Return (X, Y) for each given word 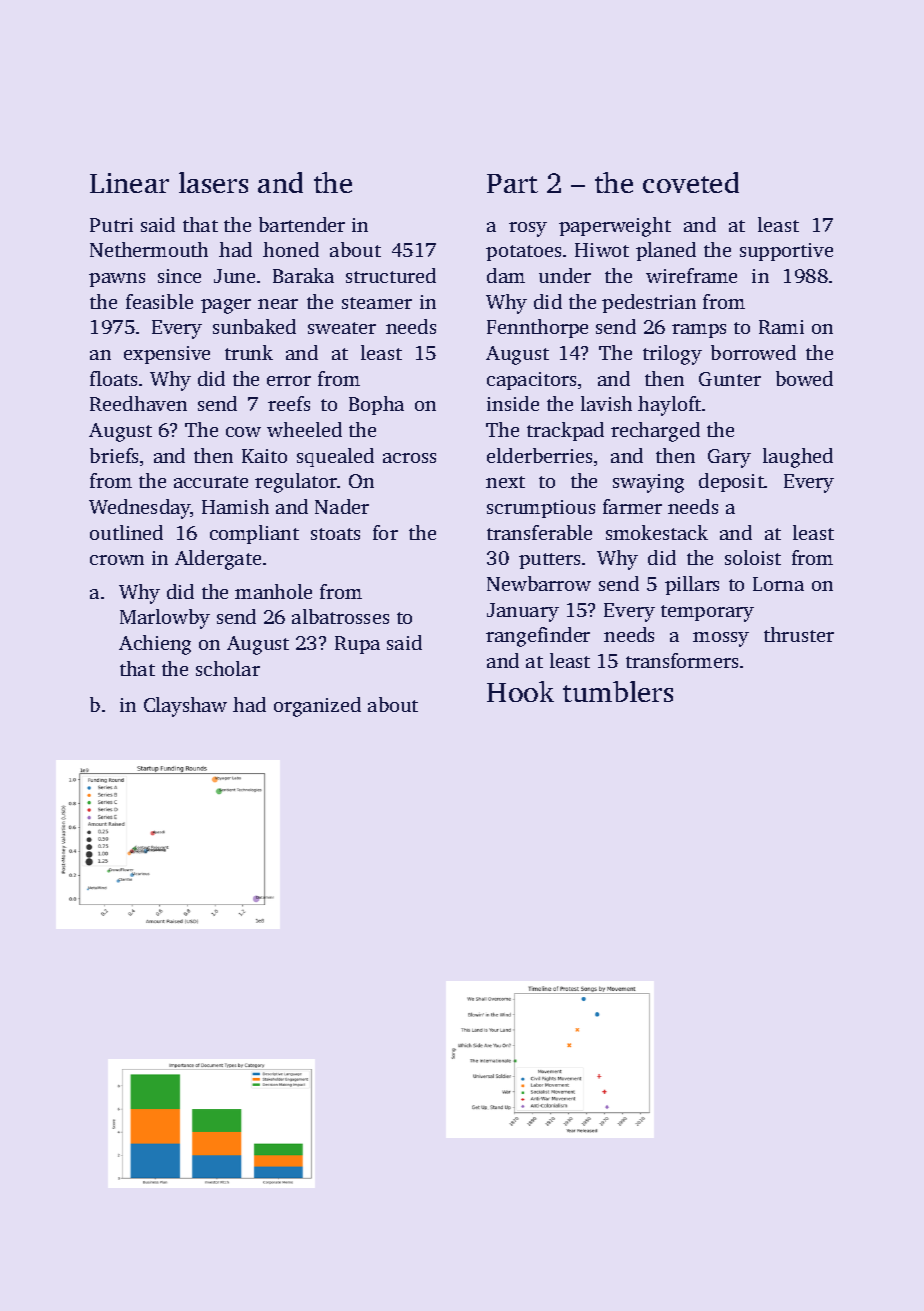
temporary (707, 613)
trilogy (672, 355)
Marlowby (165, 619)
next (505, 482)
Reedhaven (138, 403)
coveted (691, 182)
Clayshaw (185, 707)
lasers (213, 182)
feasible (159, 301)
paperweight (615, 227)
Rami (781, 327)
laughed (798, 458)
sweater (342, 328)
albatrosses (340, 616)
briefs (114, 455)
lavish (606, 403)
